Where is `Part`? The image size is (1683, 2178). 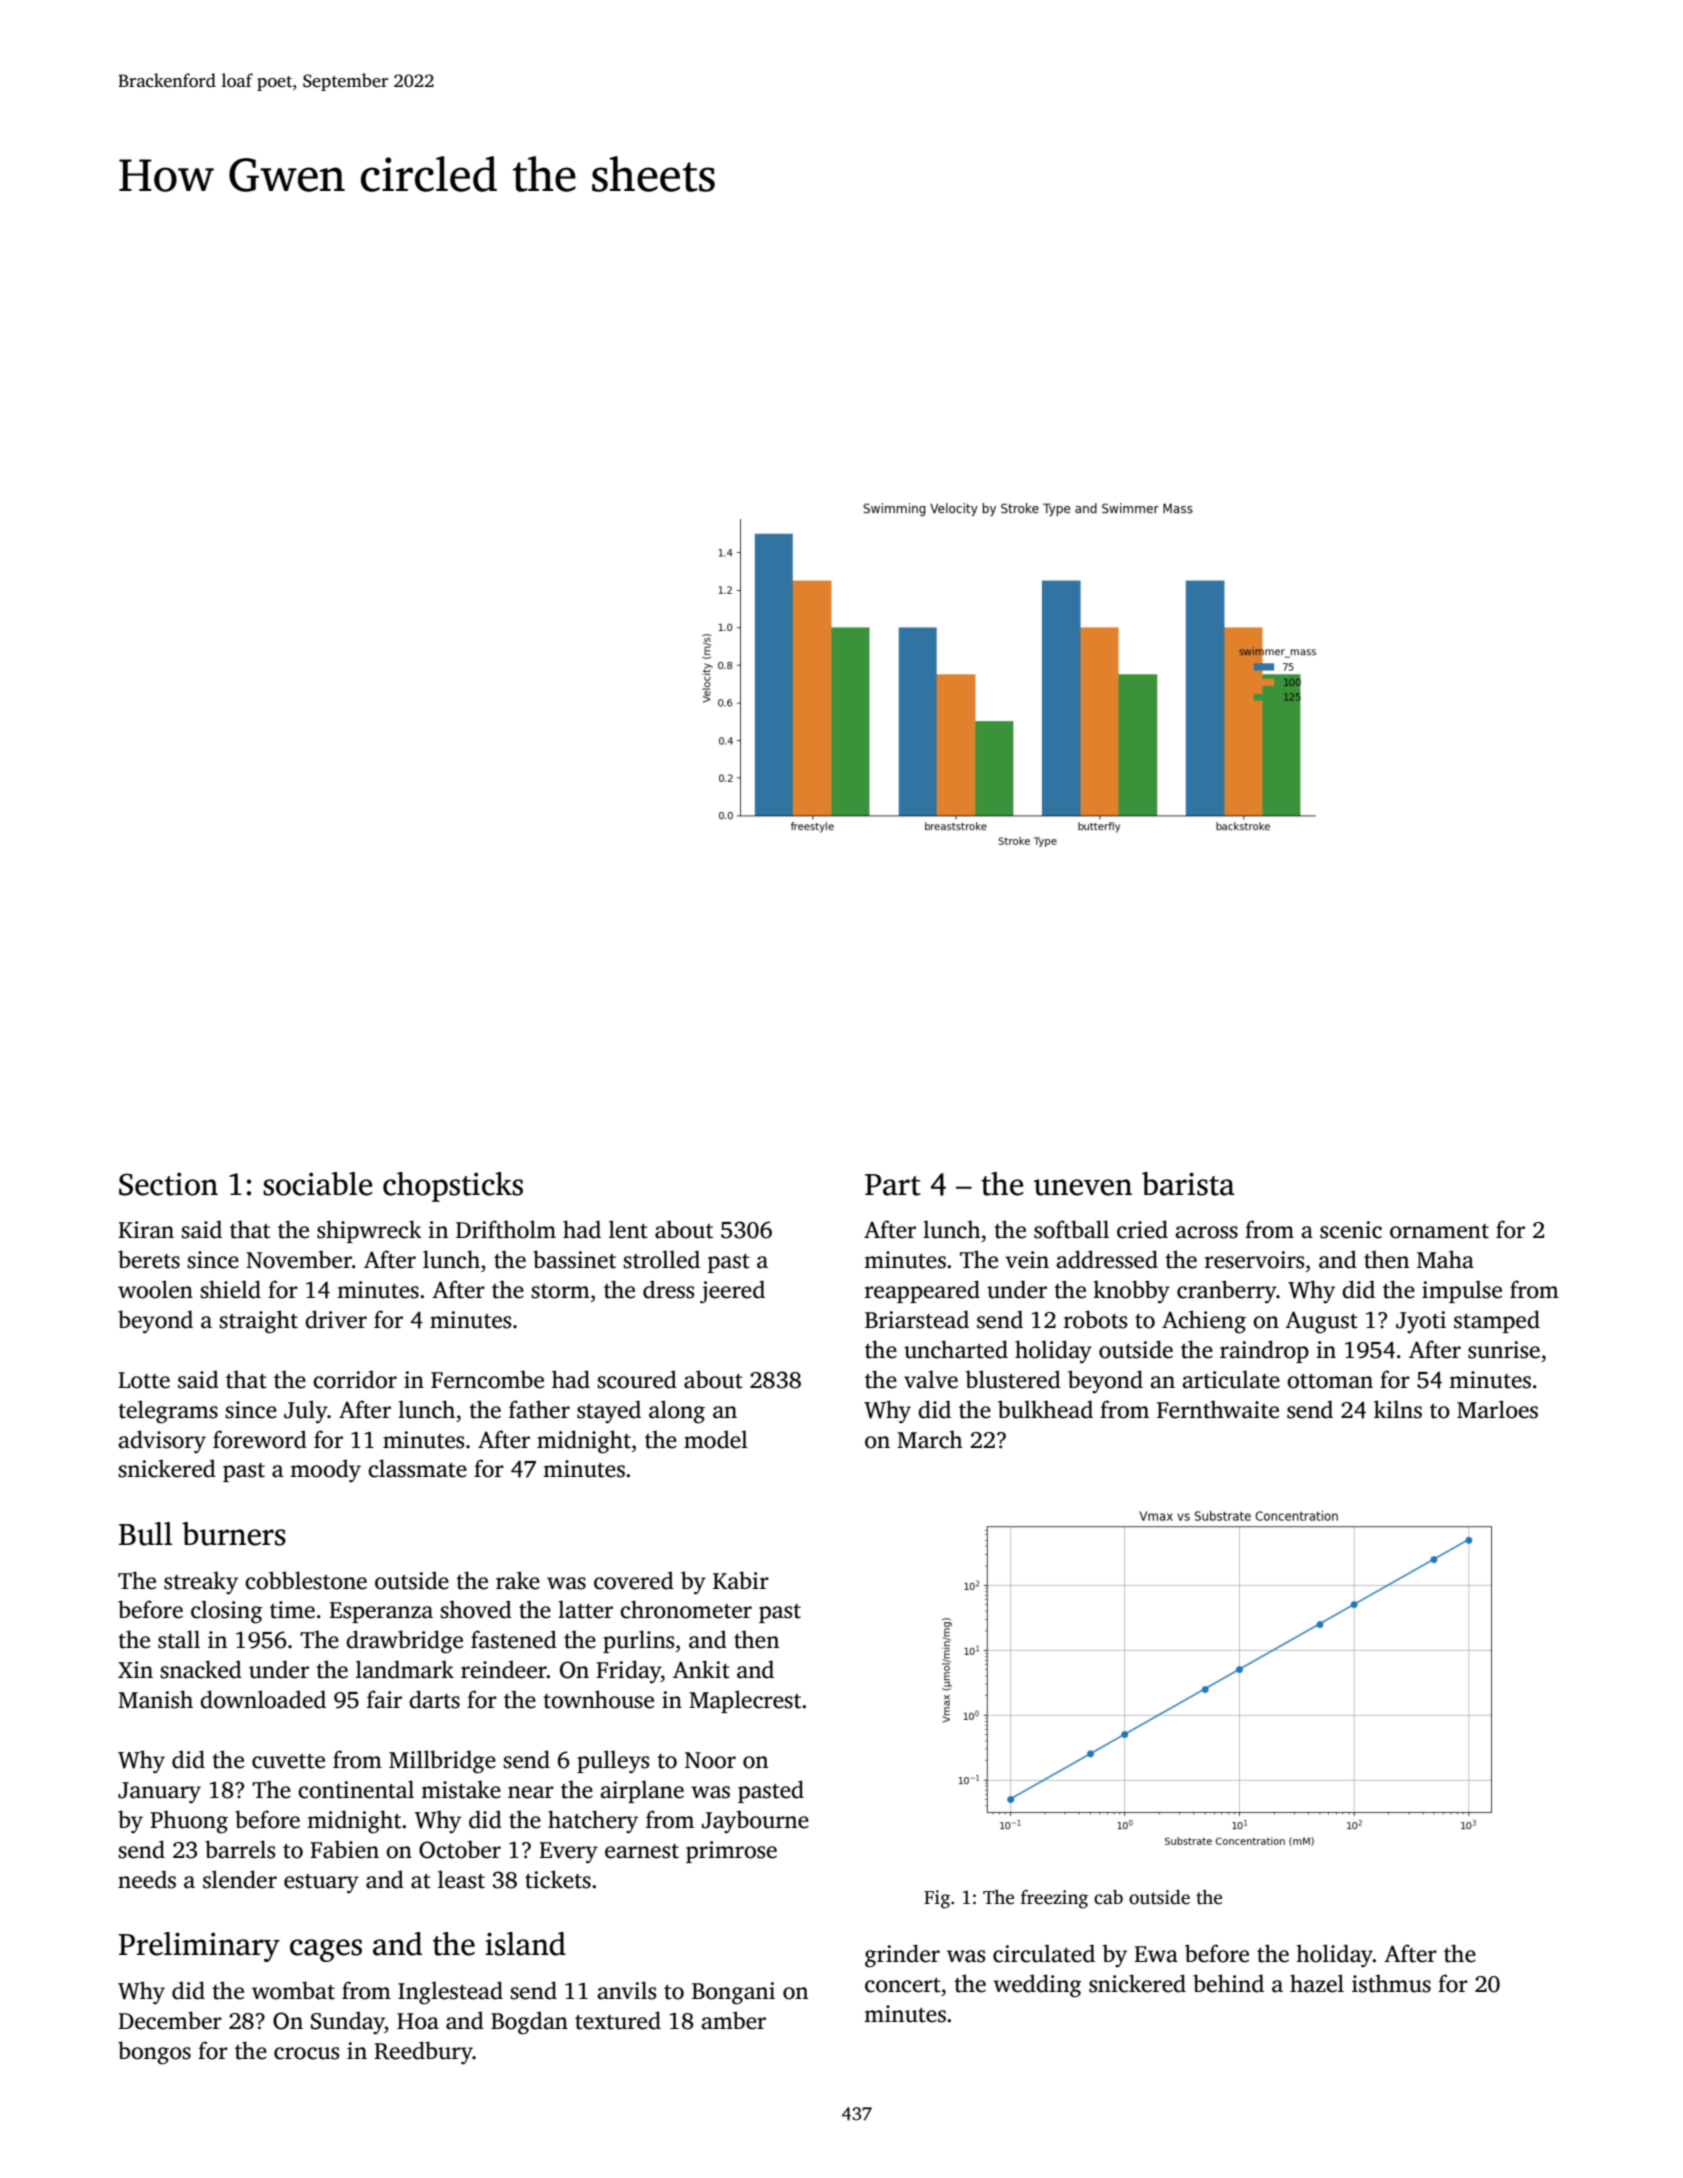
Part is located at coordinates (893, 1185).
